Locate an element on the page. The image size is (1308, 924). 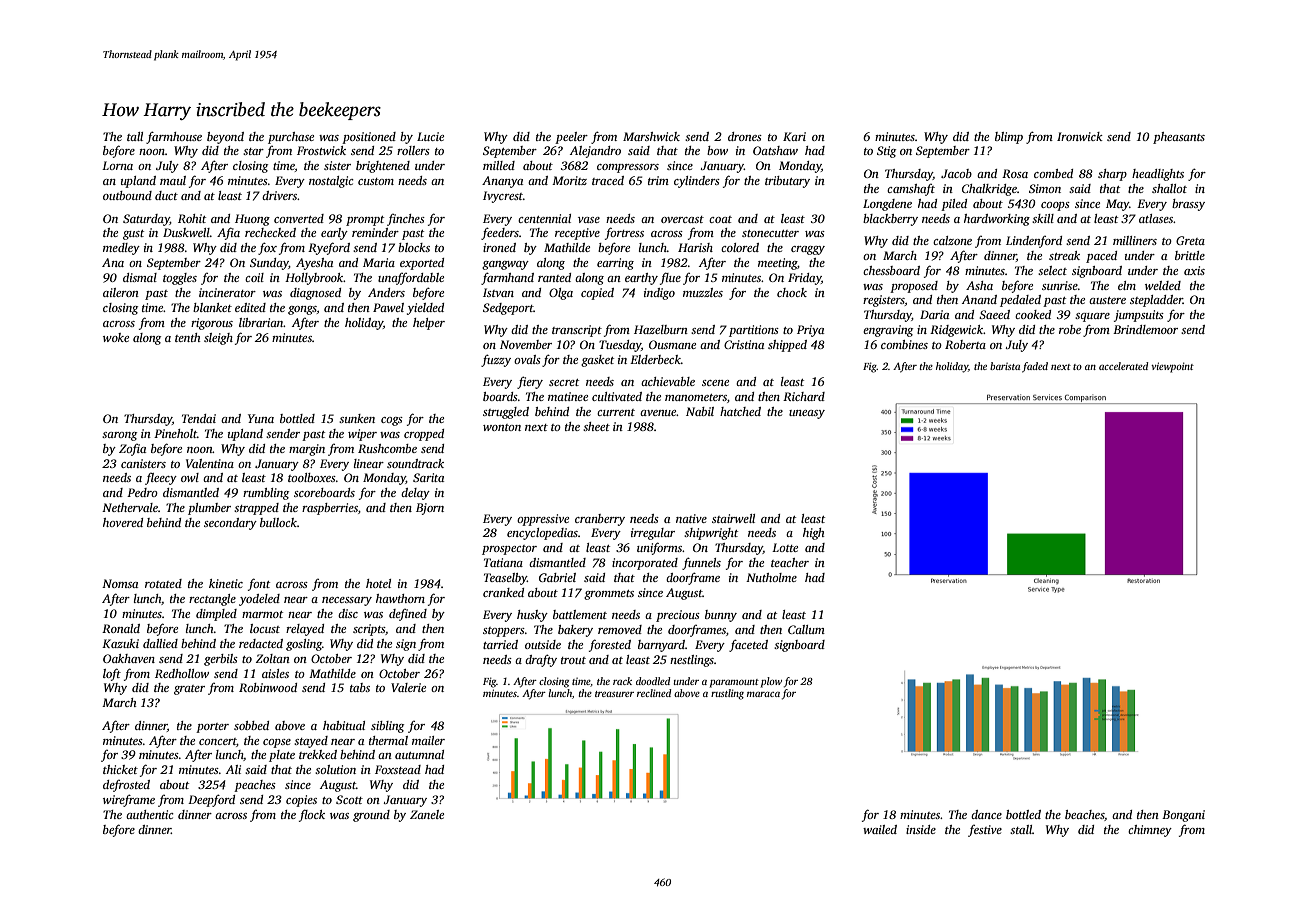
barista is located at coordinates (1005, 366).
